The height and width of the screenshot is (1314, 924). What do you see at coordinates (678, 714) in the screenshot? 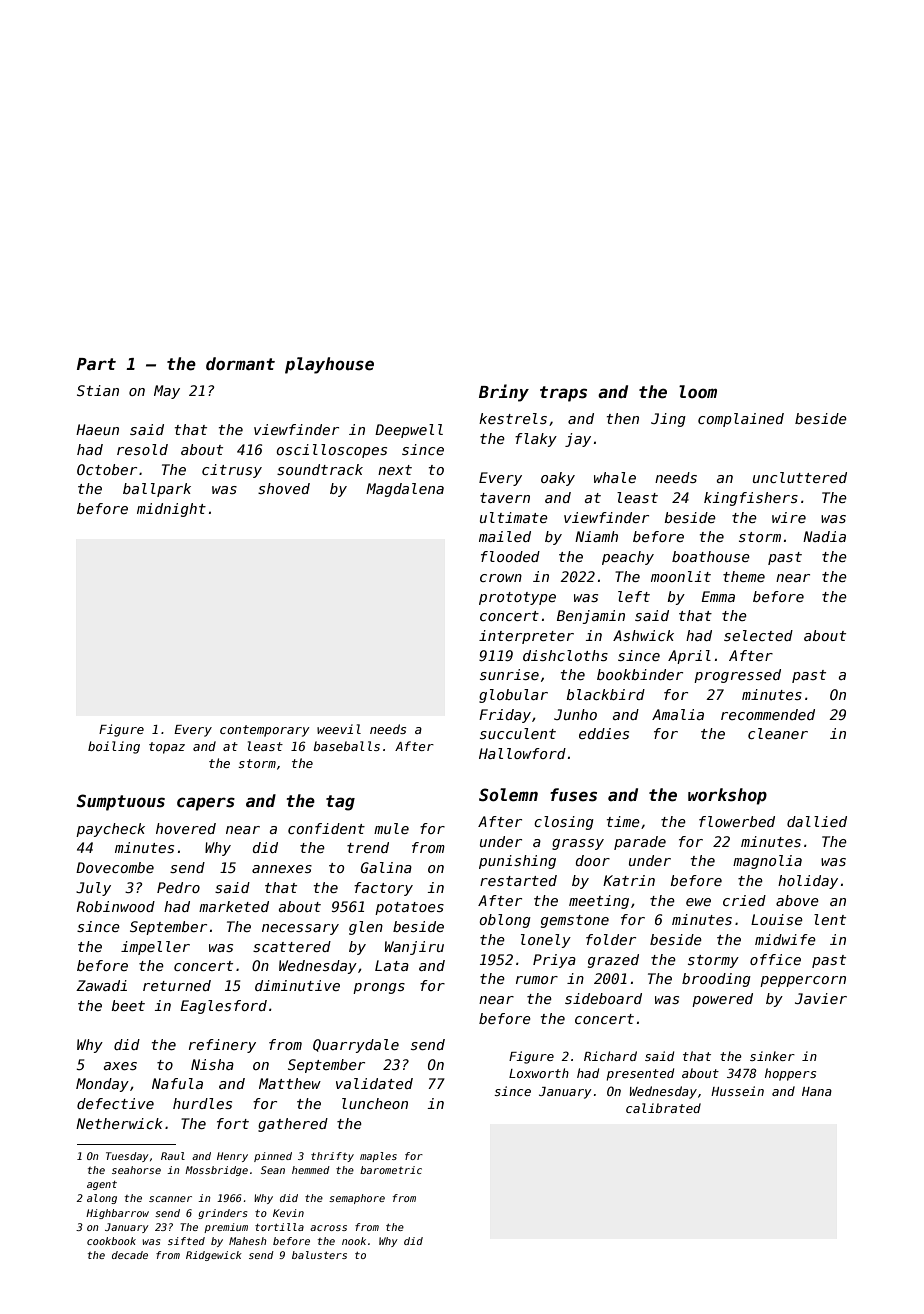
I see `Amalia` at bounding box center [678, 714].
